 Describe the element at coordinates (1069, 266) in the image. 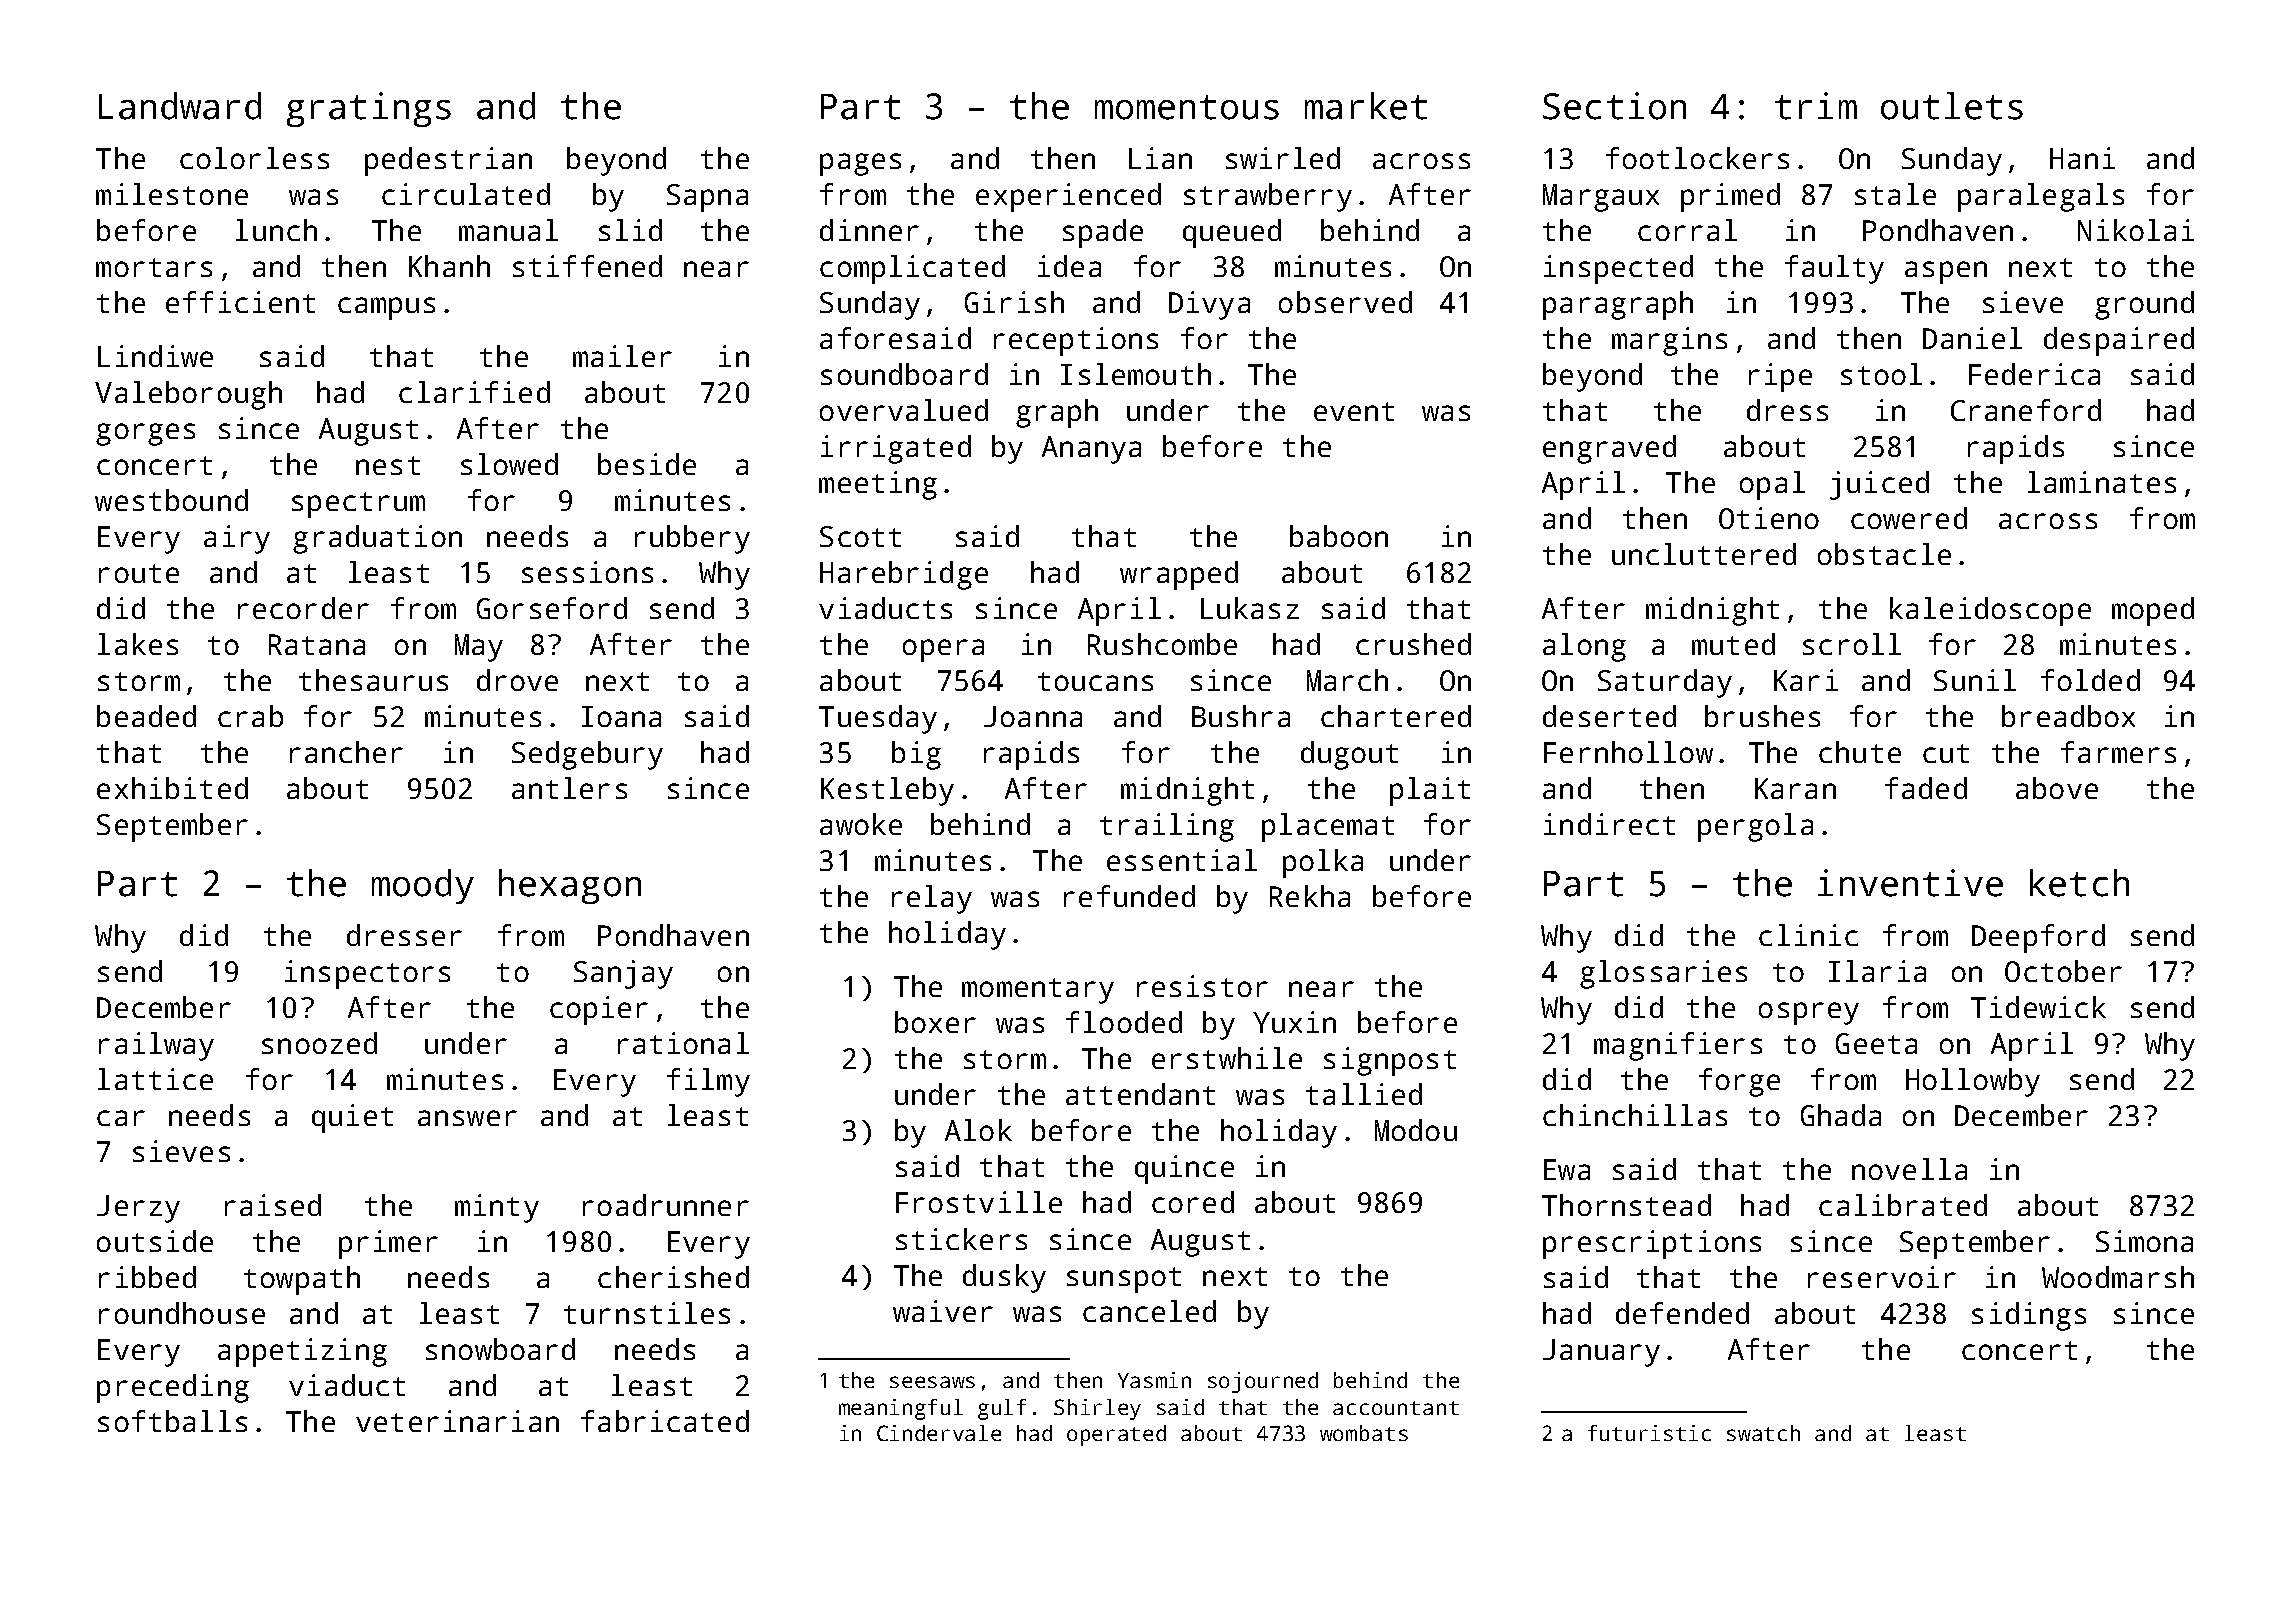

I see `idea` at that location.
